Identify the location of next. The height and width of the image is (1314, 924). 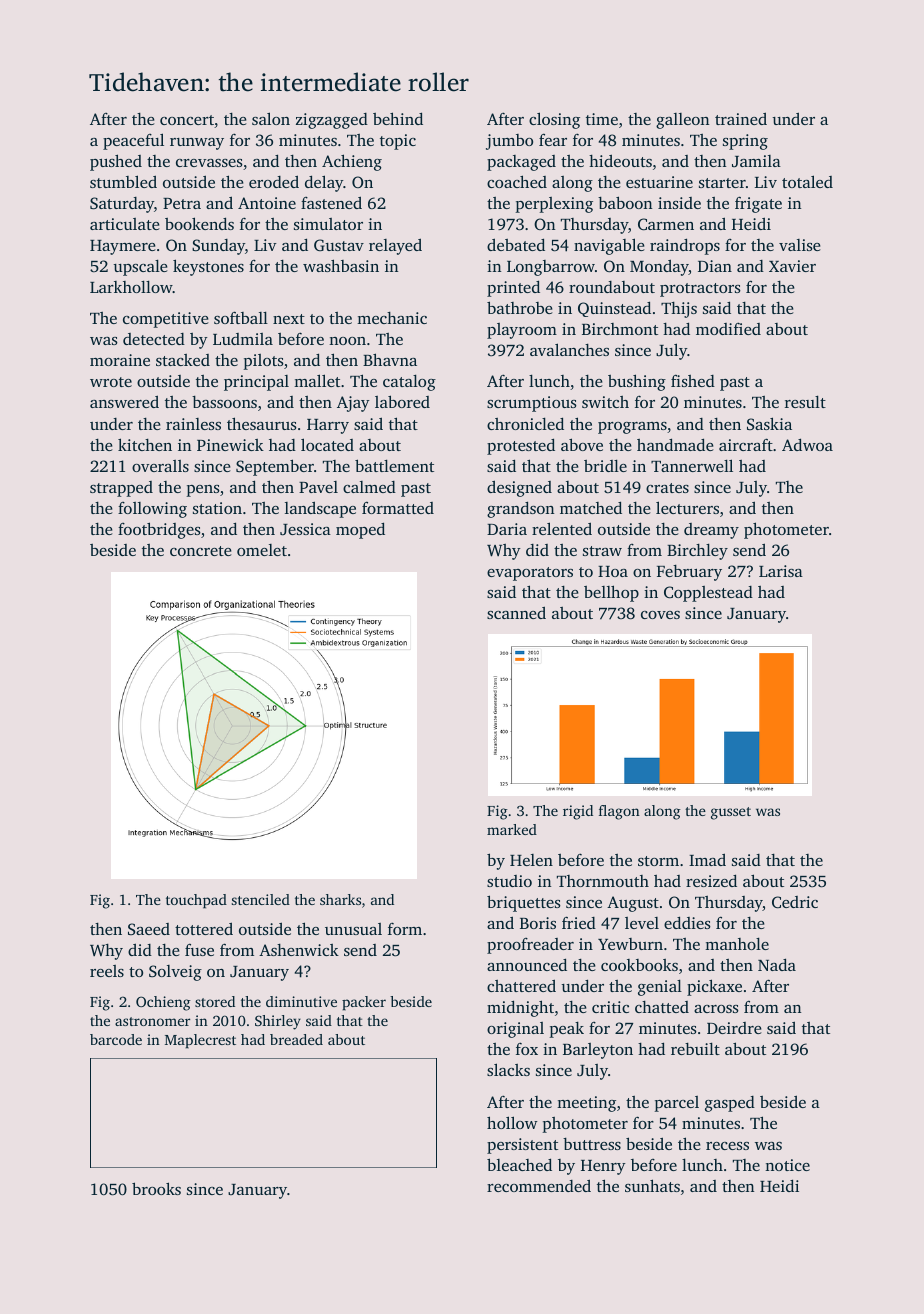
(289, 319).
